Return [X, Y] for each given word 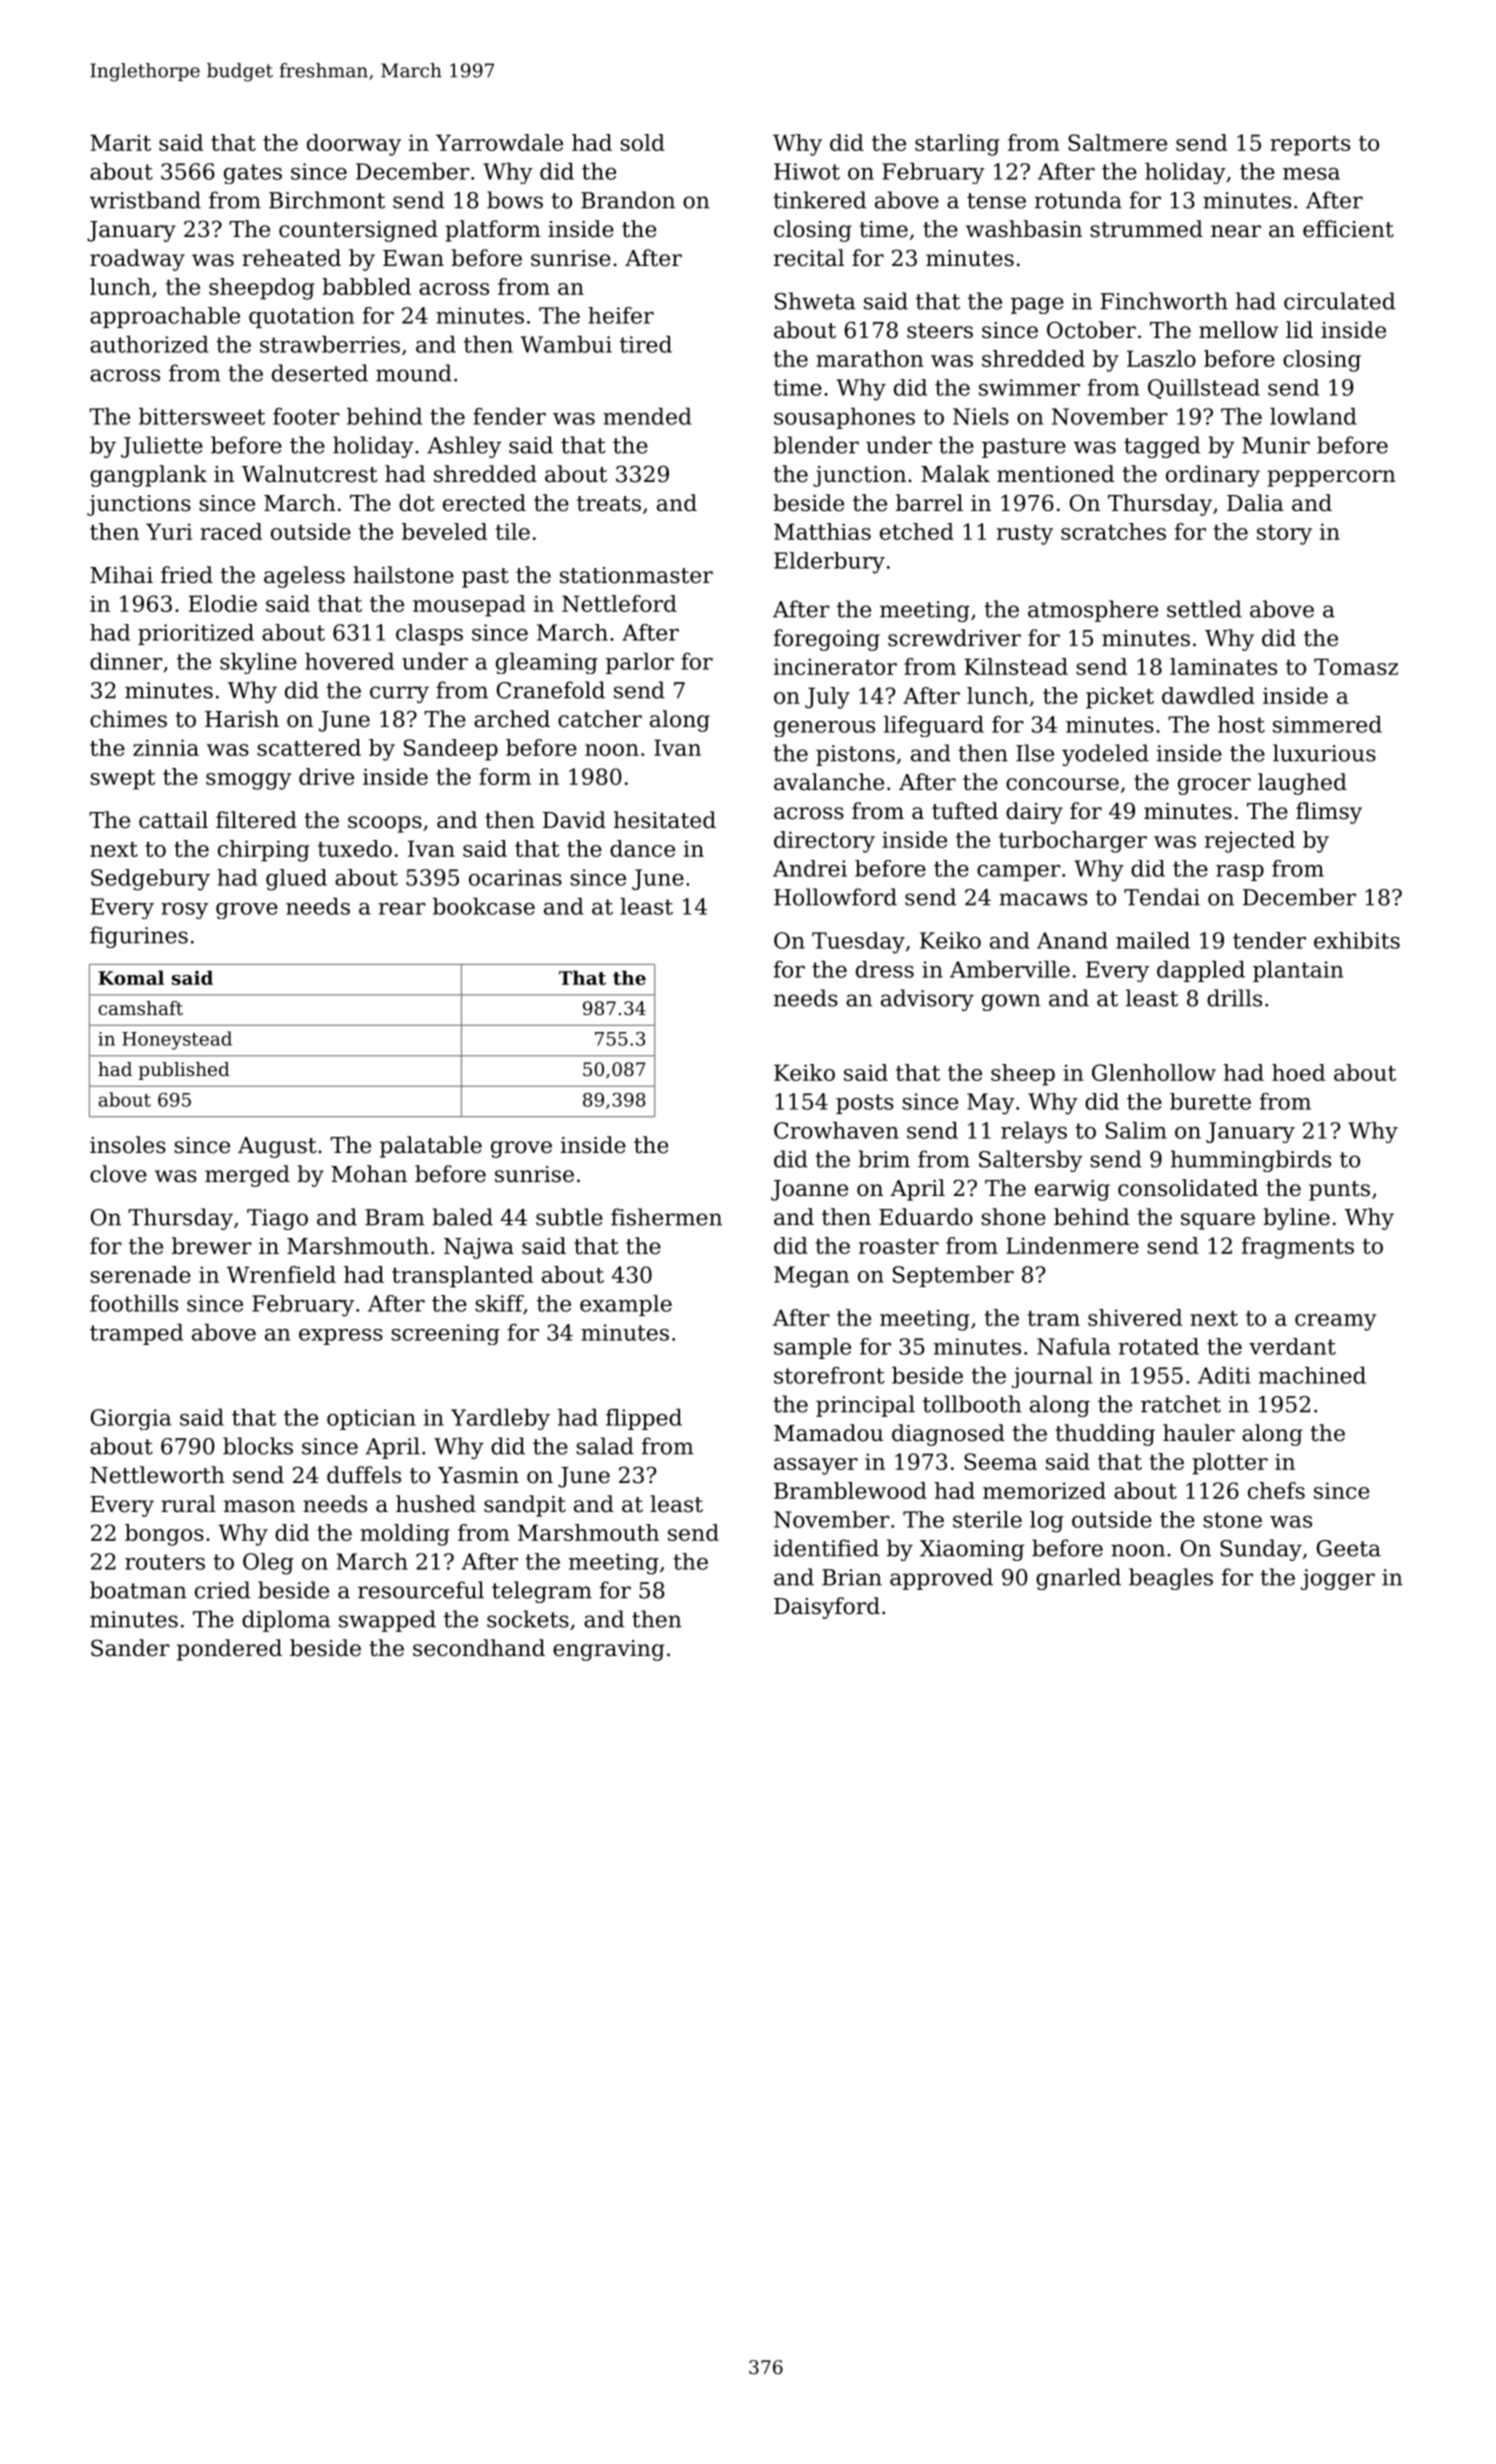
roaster [899, 1246]
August [277, 1147]
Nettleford [619, 603]
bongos [164, 1535]
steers [940, 331]
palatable [431, 1147]
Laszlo [1161, 358]
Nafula [1074, 1346]
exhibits [1357, 940]
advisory [927, 1000]
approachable [165, 317]
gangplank [148, 476]
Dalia [1255, 503]
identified [826, 1548]
